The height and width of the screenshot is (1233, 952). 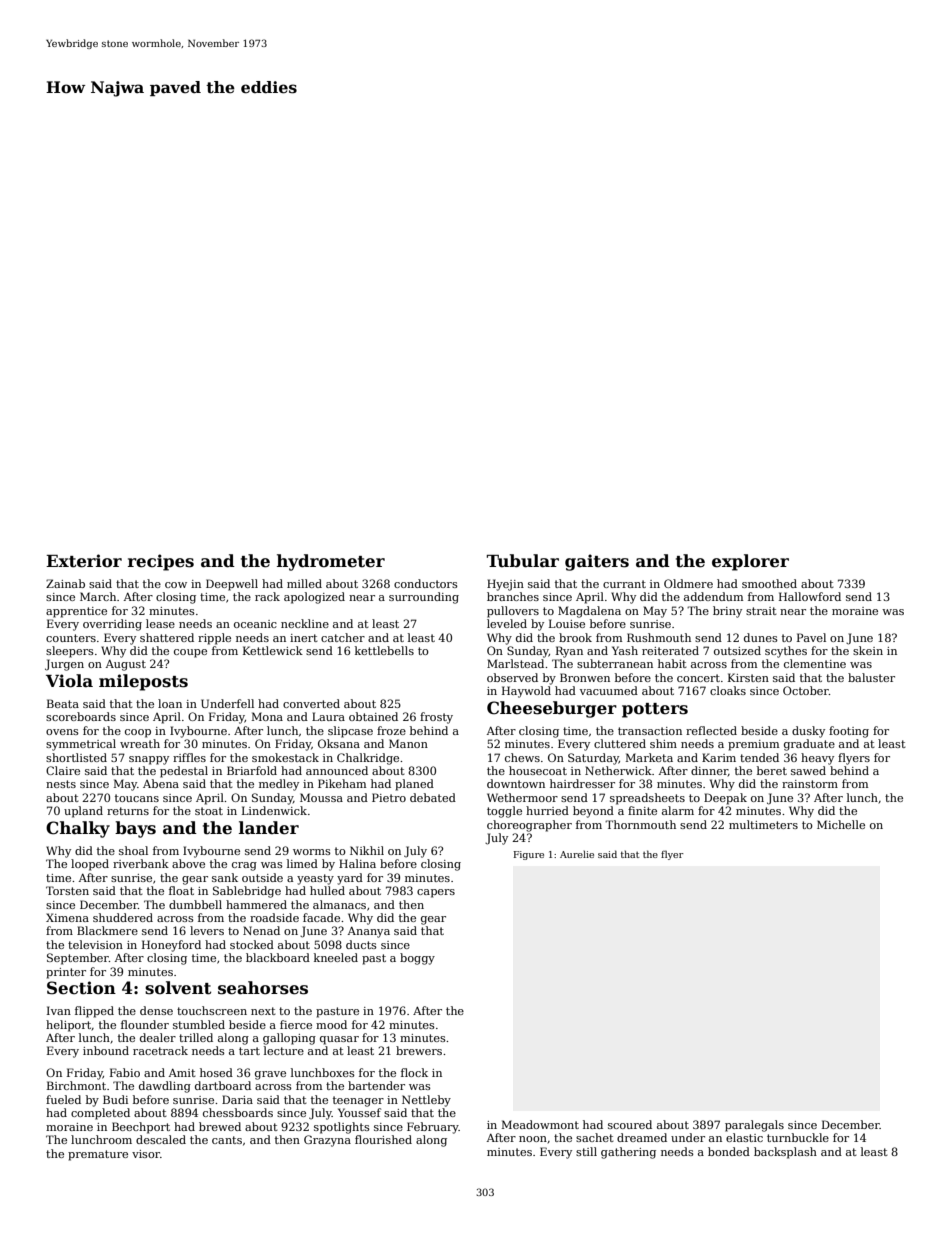 I want to click on frosty, so click(x=436, y=718).
